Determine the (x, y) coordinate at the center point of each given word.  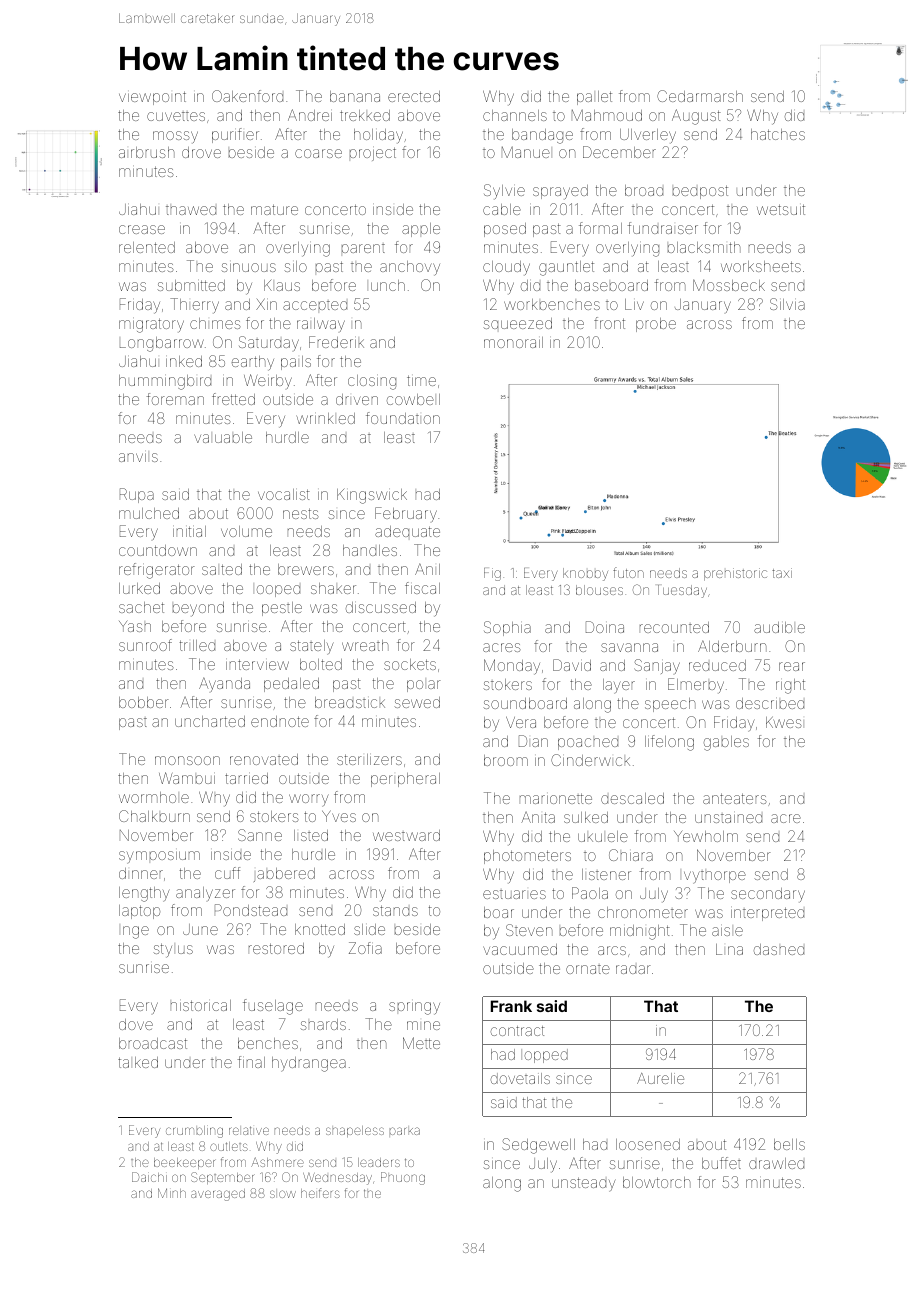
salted (222, 569)
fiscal (422, 588)
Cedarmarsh (700, 96)
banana (355, 96)
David (572, 665)
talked (138, 1062)
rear (792, 666)
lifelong (669, 743)
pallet (594, 98)
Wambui (187, 778)
